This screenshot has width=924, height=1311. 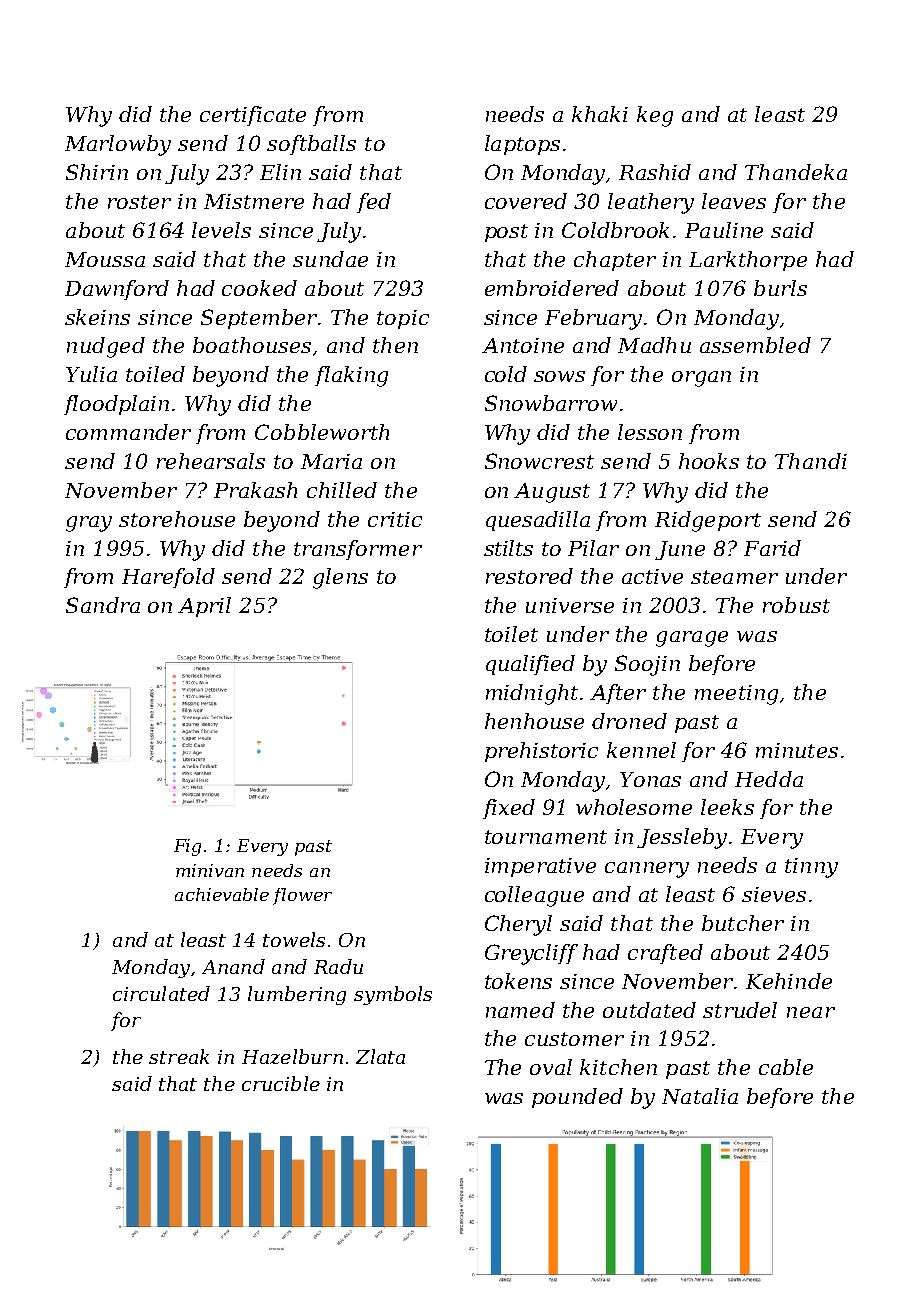 I want to click on circulated, so click(x=161, y=993).
